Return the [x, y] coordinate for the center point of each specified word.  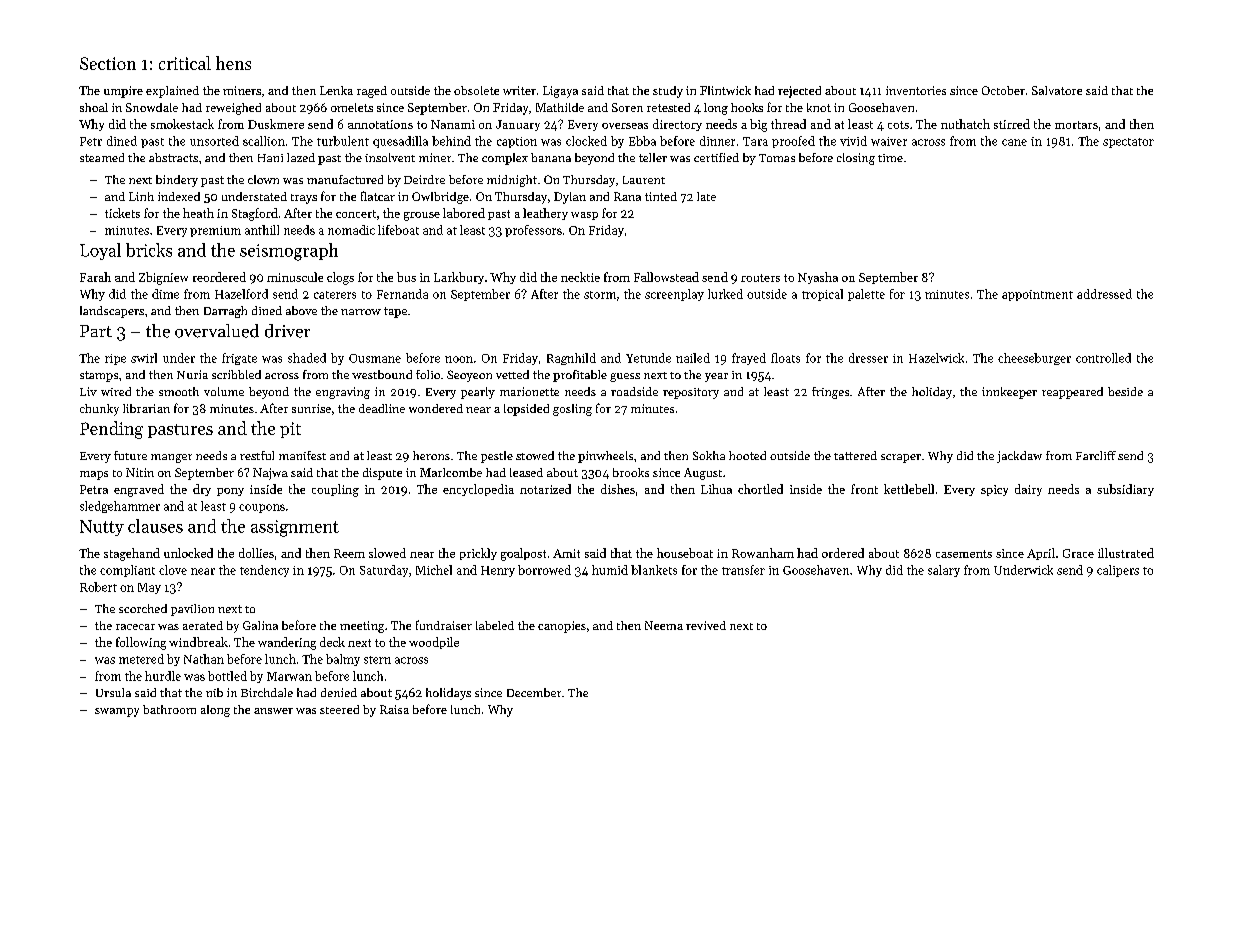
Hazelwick [936, 358]
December [534, 692]
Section [108, 63]
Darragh [225, 312]
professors [533, 231]
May [149, 588]
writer [519, 90]
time [890, 158]
